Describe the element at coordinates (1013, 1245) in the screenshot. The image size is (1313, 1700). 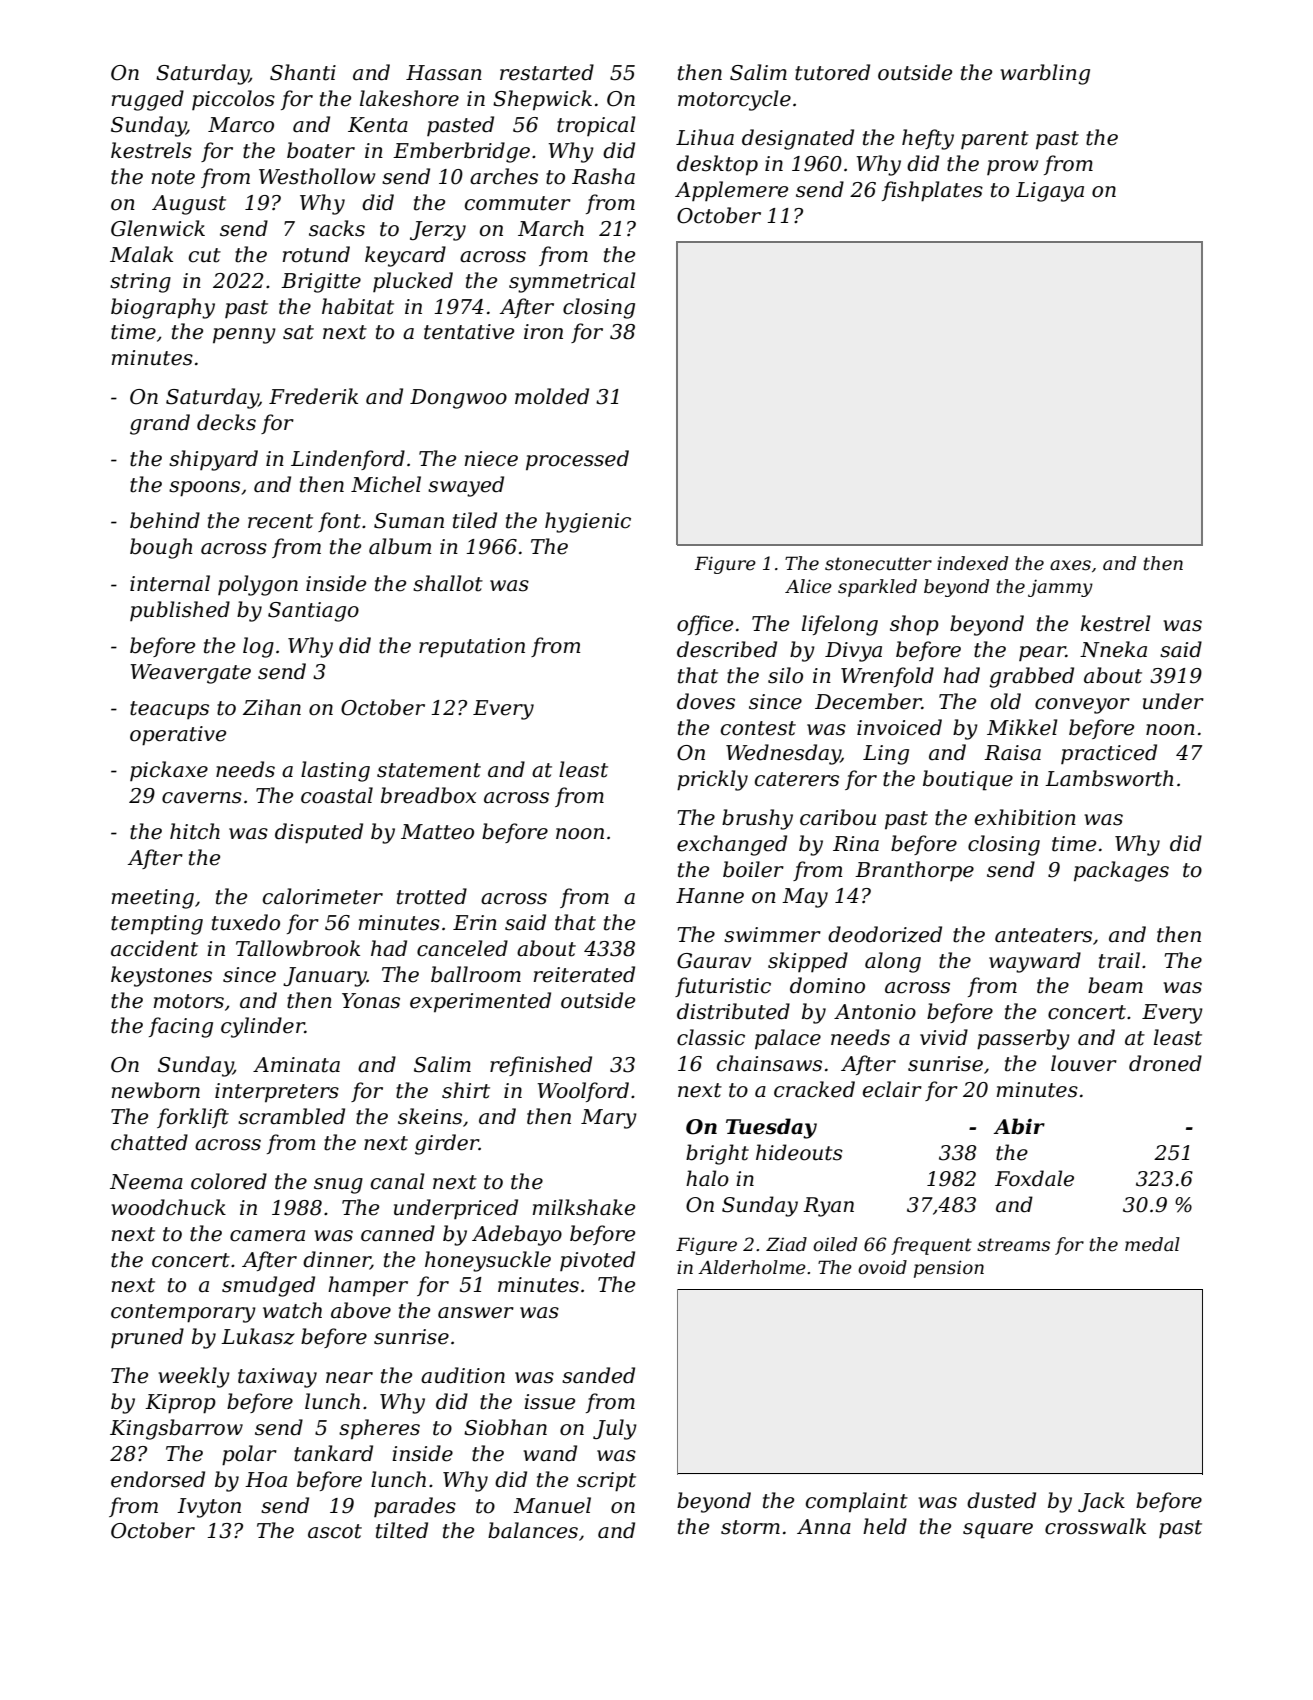
I see `streams` at that location.
